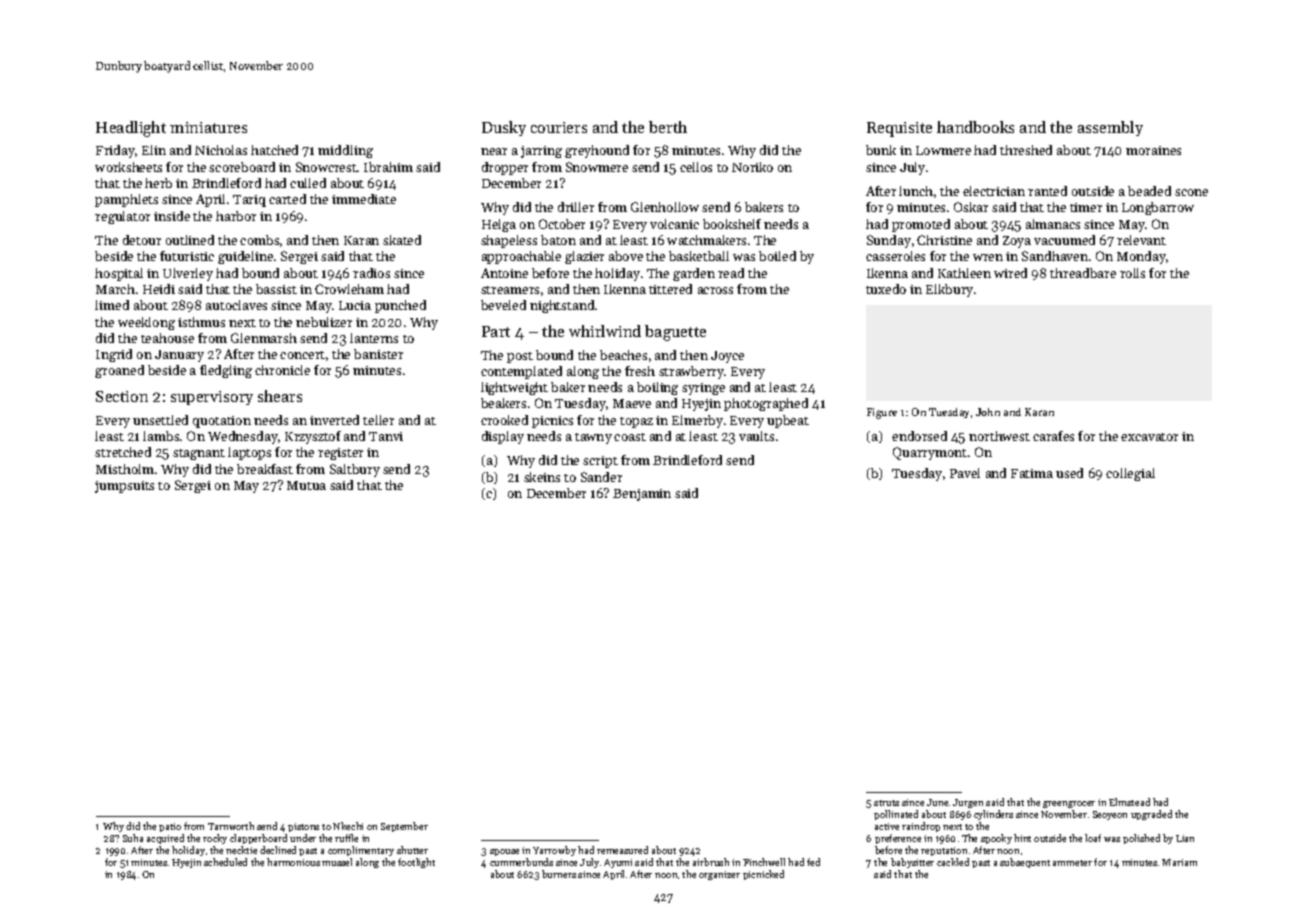 This page has height=924, width=1308. What do you see at coordinates (949, 290) in the page?
I see `Elkbury` at bounding box center [949, 290].
